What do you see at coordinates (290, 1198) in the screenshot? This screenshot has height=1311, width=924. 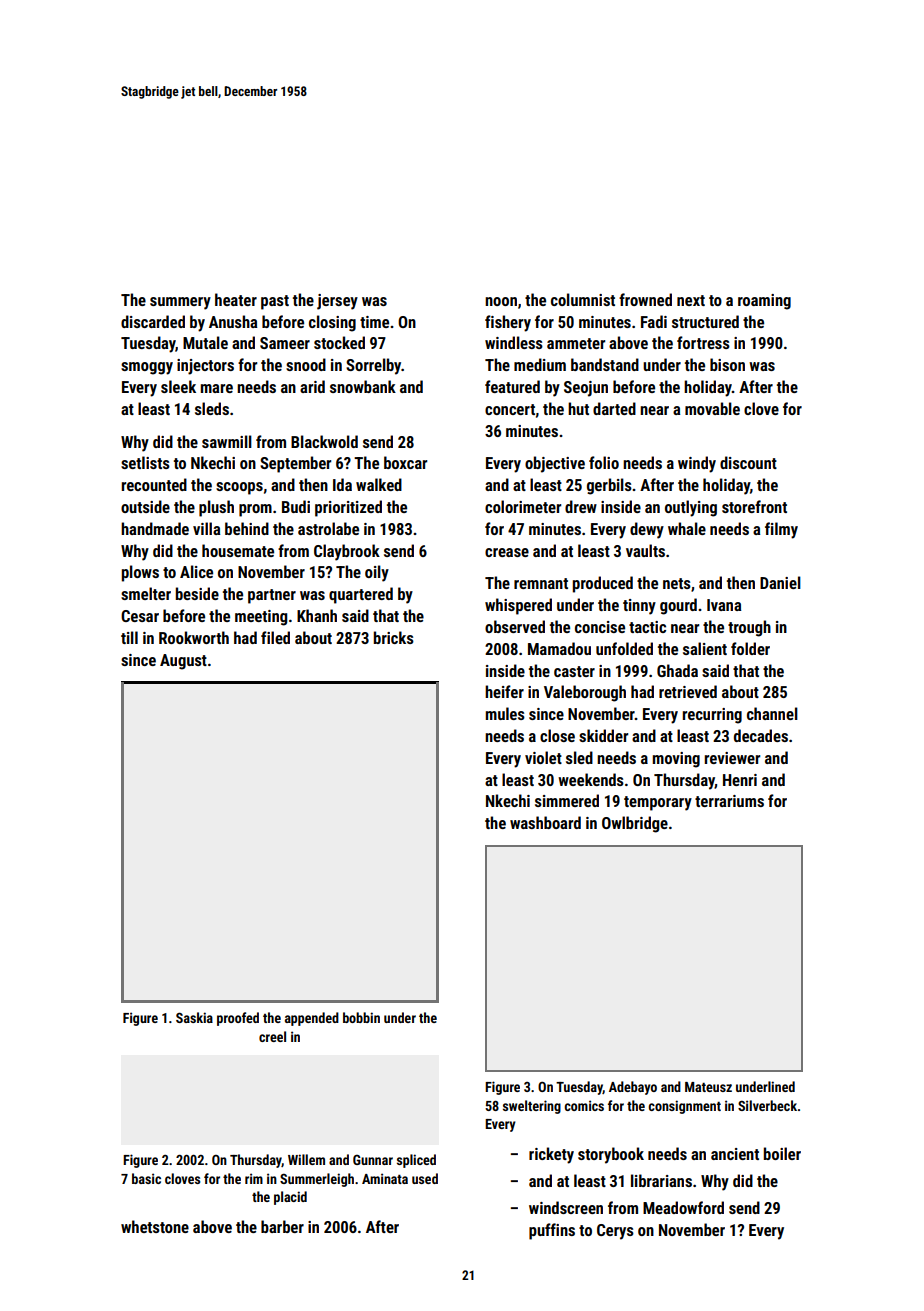 I see `placid` at bounding box center [290, 1198].
